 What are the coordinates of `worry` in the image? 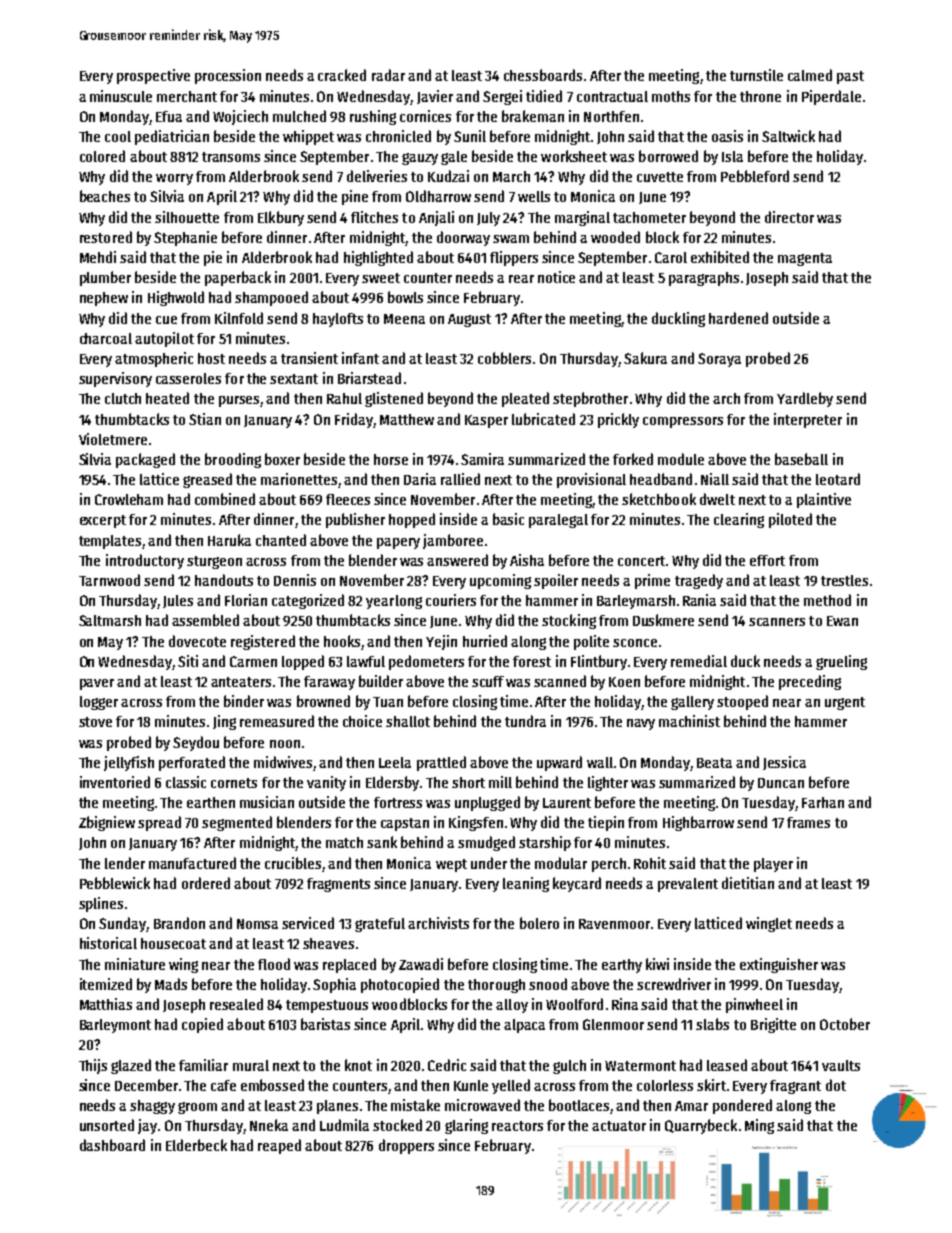 It's located at (174, 179).
